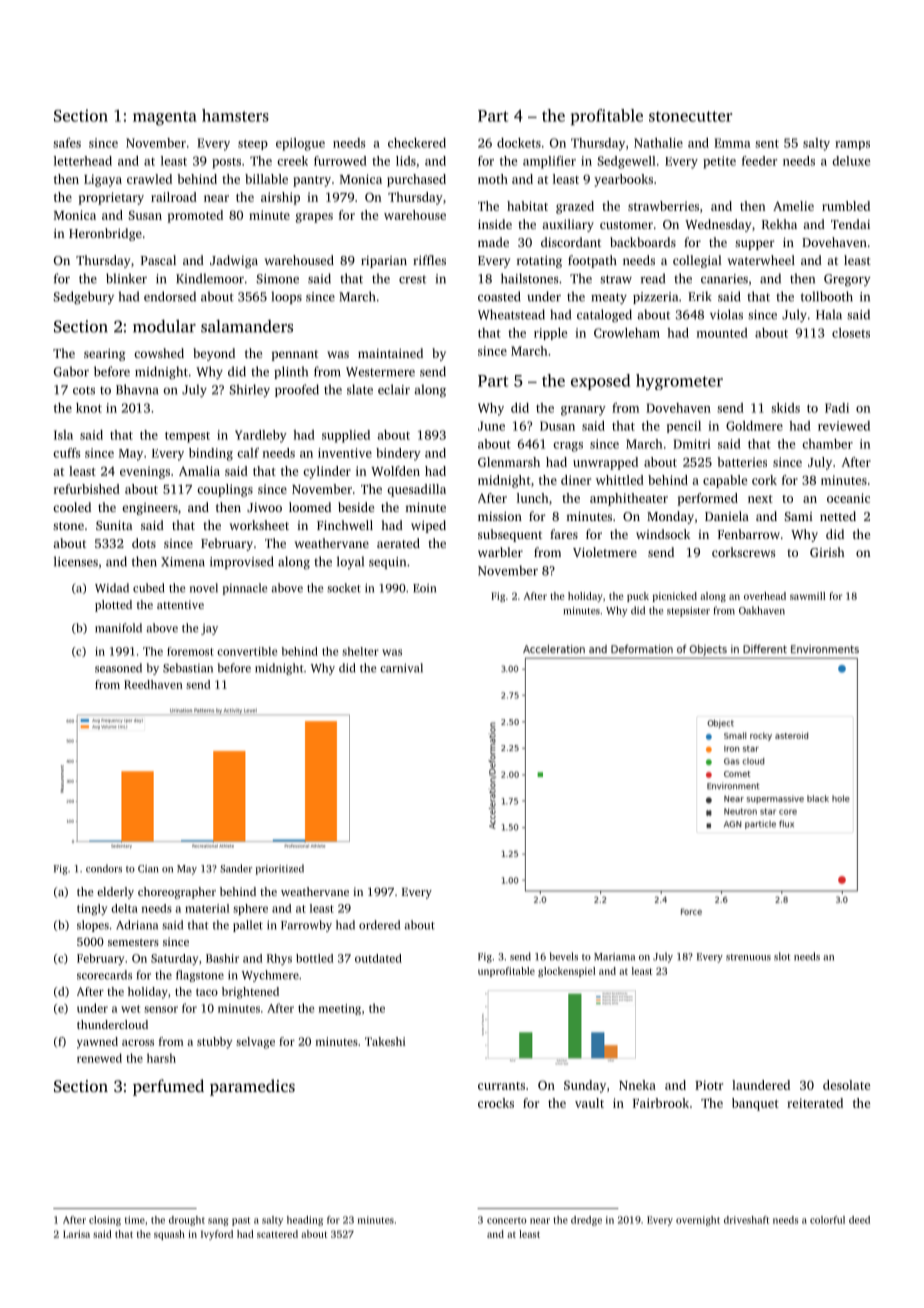 Image resolution: width=924 pixels, height=1308 pixels. Describe the element at coordinates (118, 628) in the screenshot. I see `manifold` at that location.
